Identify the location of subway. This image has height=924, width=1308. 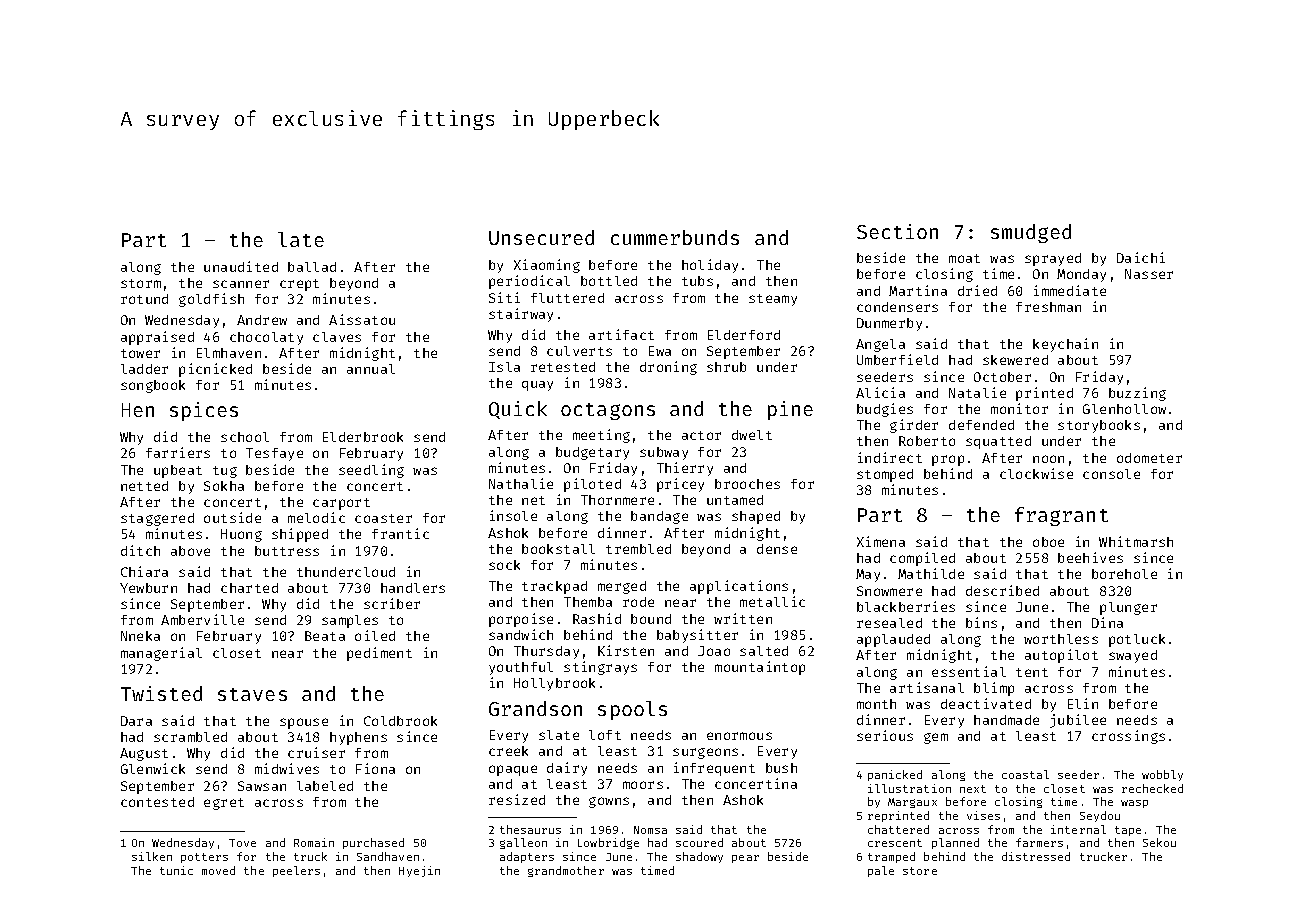
(664, 453).
